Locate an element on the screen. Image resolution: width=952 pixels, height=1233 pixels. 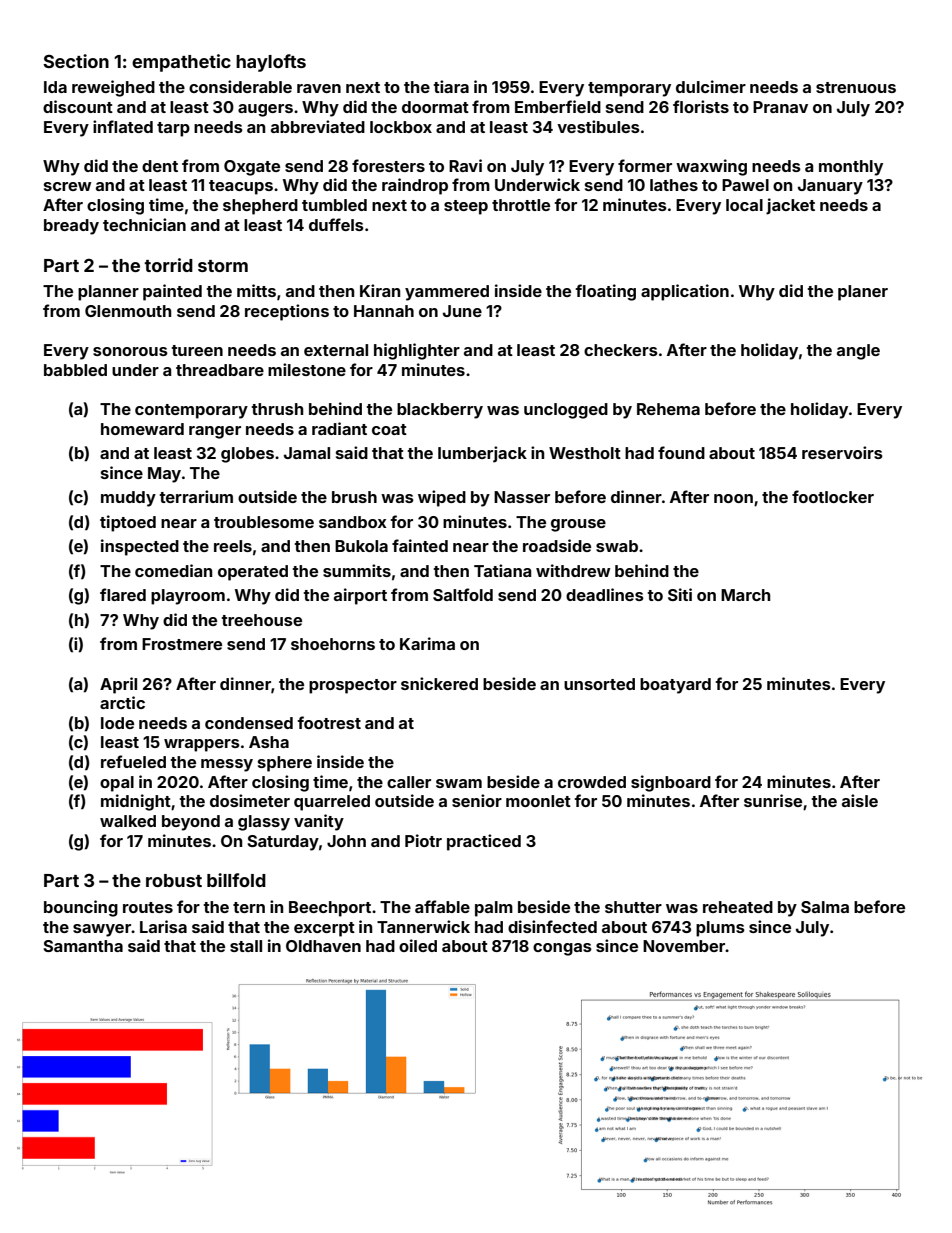
haylofts is located at coordinates (271, 63).
